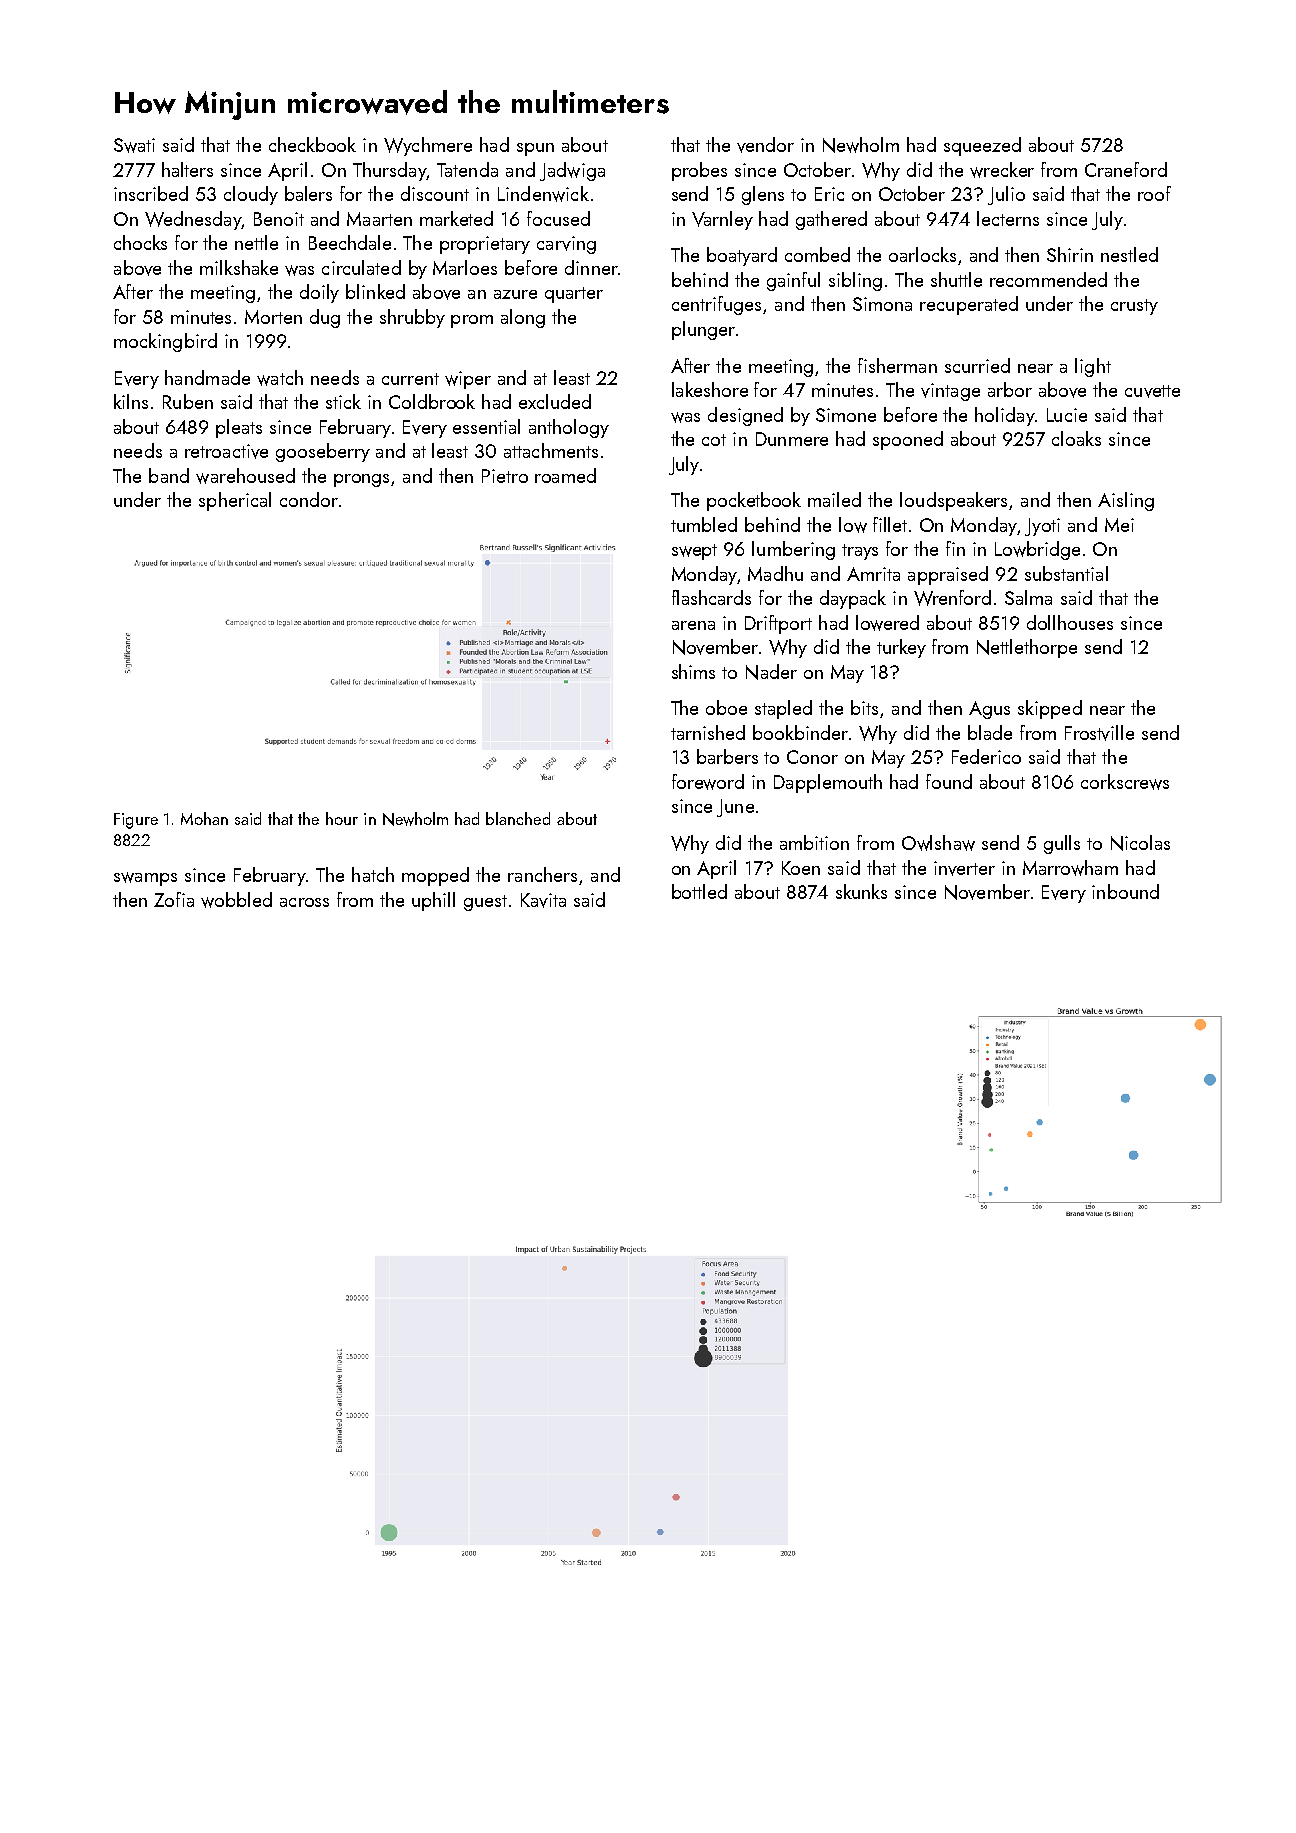 This page has height=1833, width=1296. I want to click on spooned, so click(908, 440).
